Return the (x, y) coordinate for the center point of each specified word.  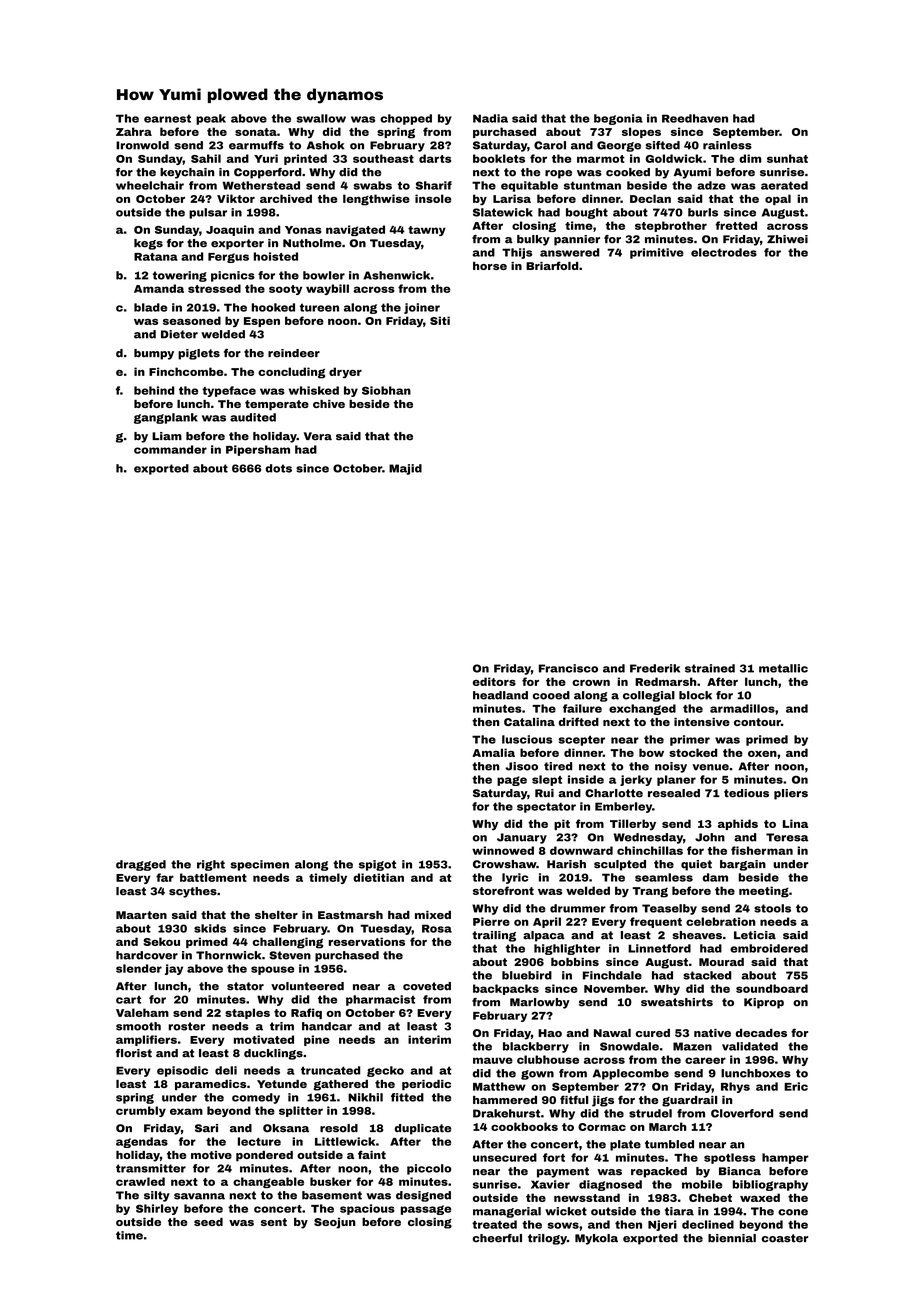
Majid (405, 469)
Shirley (157, 1209)
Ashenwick (396, 275)
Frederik (655, 668)
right (211, 865)
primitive (657, 253)
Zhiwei (787, 239)
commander (170, 449)
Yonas (303, 230)
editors (494, 681)
